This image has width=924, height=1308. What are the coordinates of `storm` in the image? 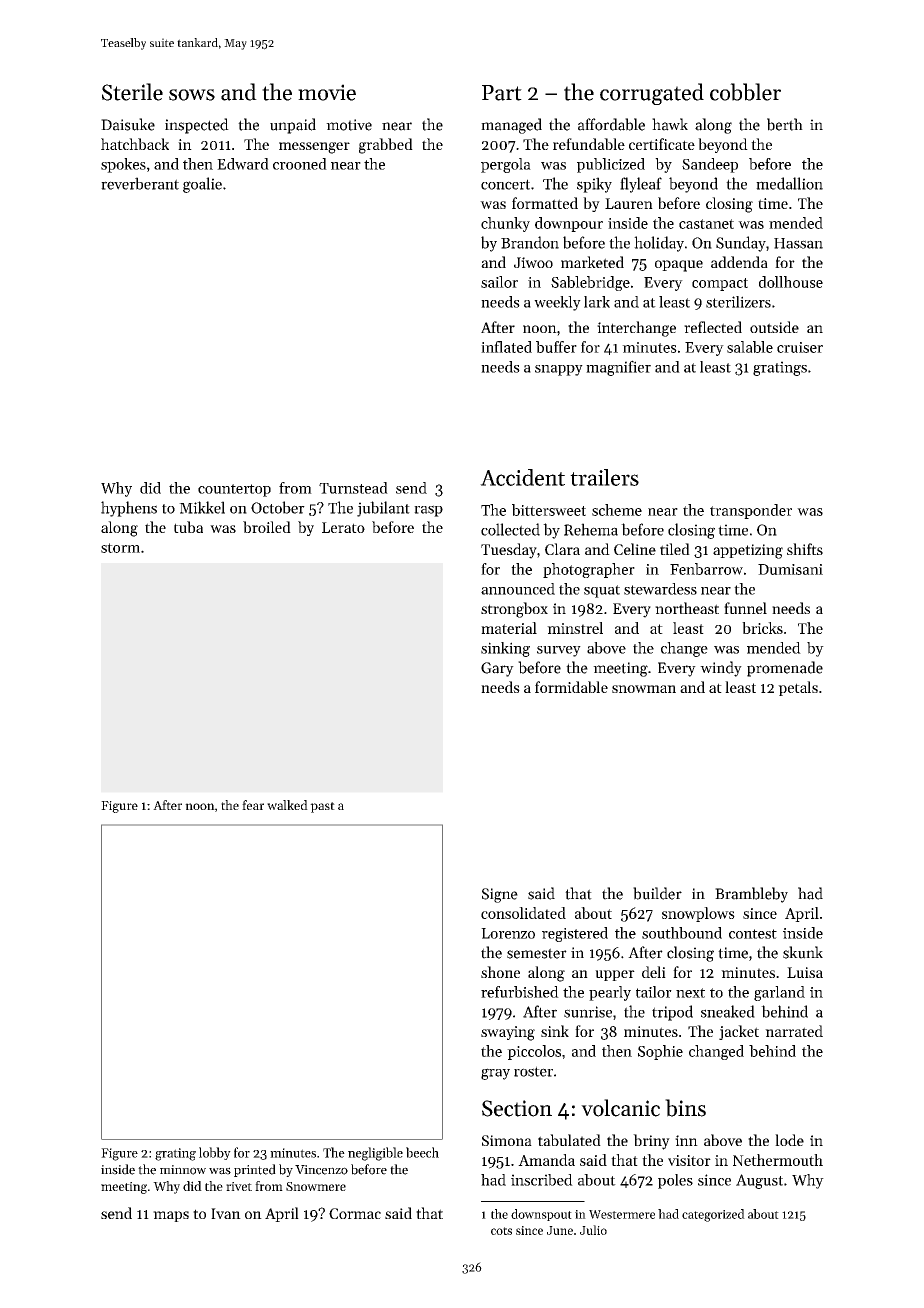 It's located at (120, 548).
